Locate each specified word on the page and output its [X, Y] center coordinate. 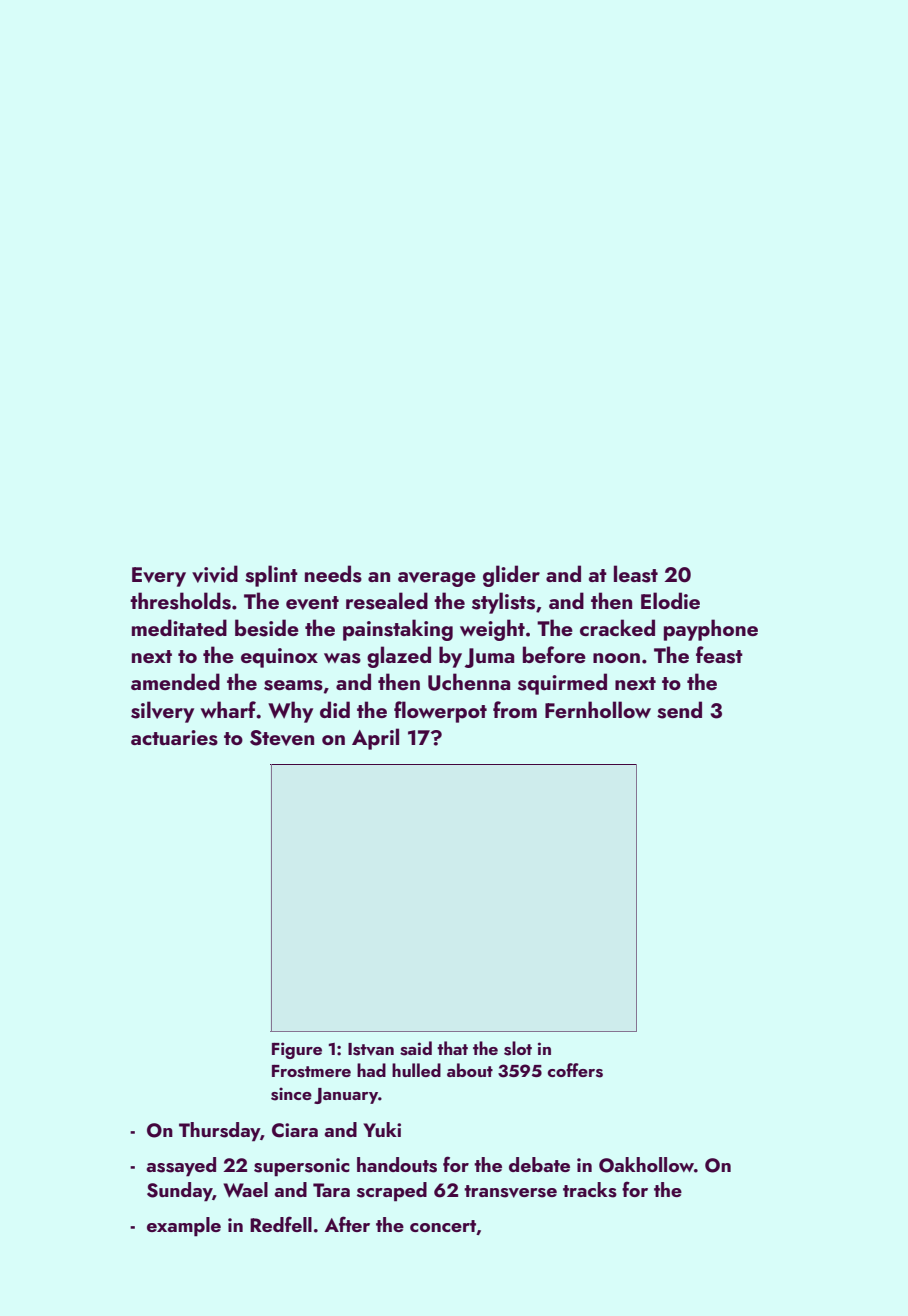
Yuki [382, 1129]
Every [159, 577]
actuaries [174, 738]
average [437, 579]
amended [175, 681]
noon [616, 658]
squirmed [562, 684]
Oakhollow [646, 1165]
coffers [575, 1070]
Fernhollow [598, 709]
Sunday [180, 1192]
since [291, 1094]
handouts [397, 1165]
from [515, 709]
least [636, 574]
